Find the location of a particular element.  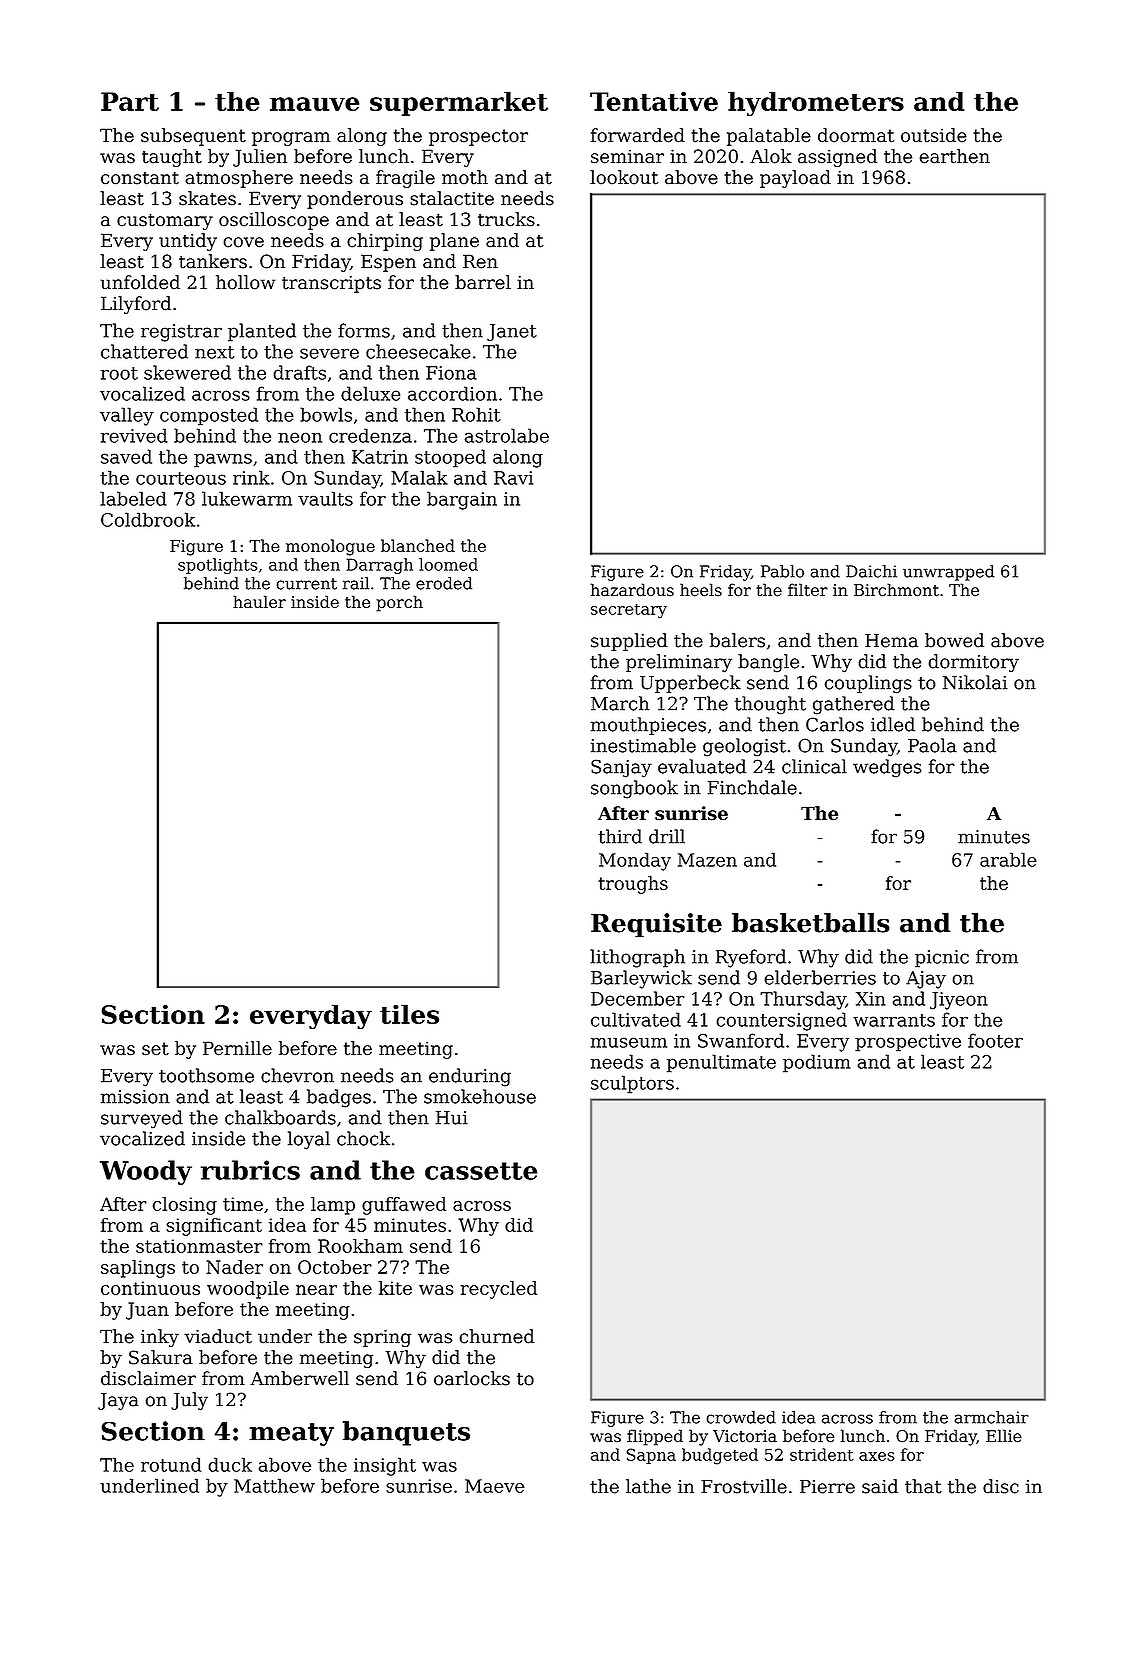

Nikolai is located at coordinates (975, 682).
